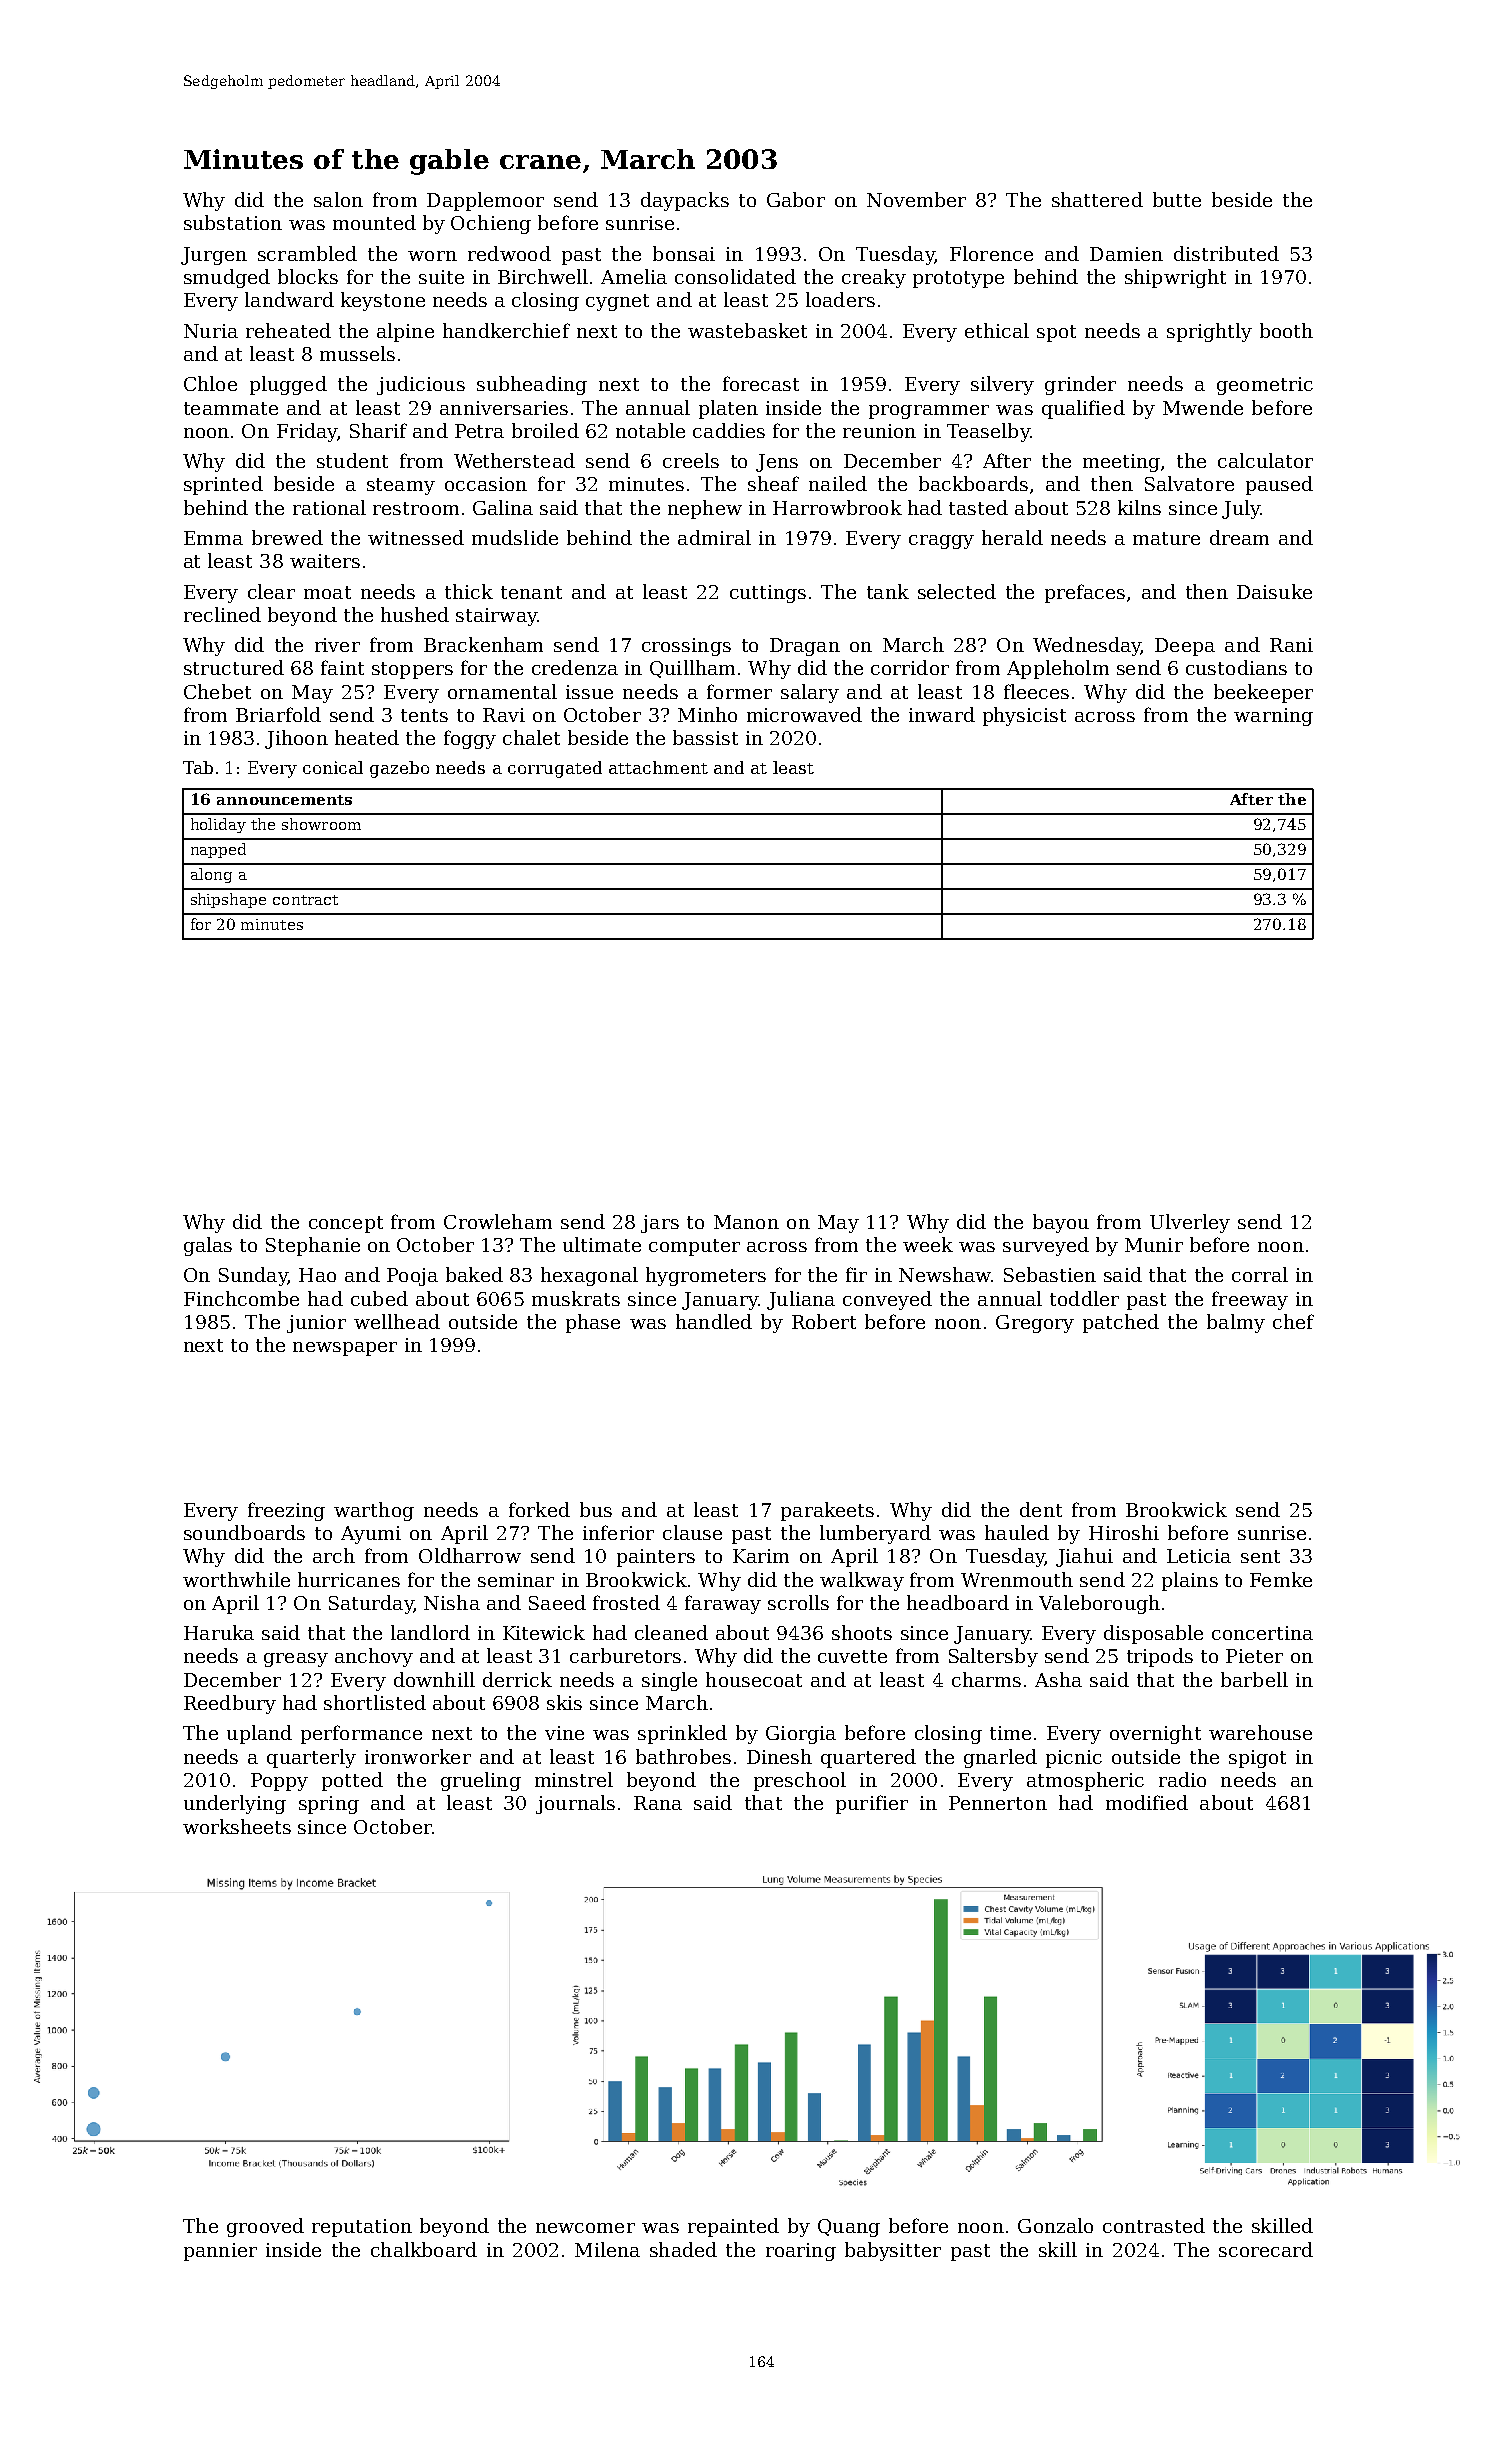 Image resolution: width=1496 pixels, height=2464 pixels. Describe the element at coordinates (305, 900) in the image. I see `contract` at that location.
